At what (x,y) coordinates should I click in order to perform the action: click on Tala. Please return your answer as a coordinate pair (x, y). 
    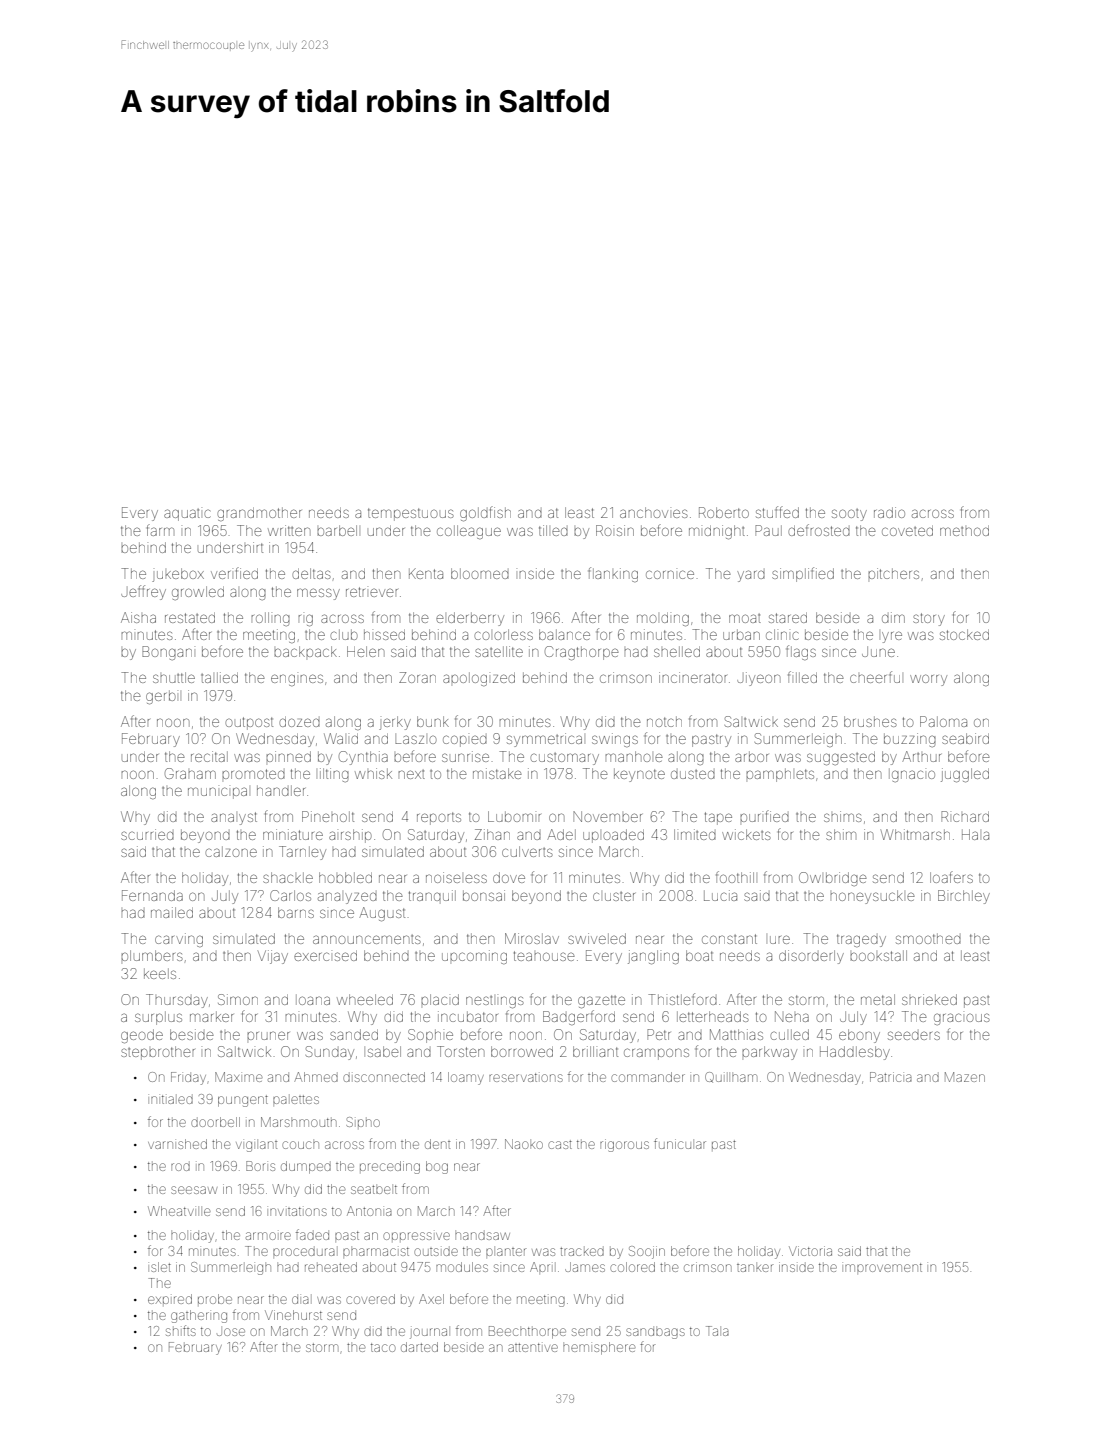
    Looking at the image, I should click on (717, 1331).
